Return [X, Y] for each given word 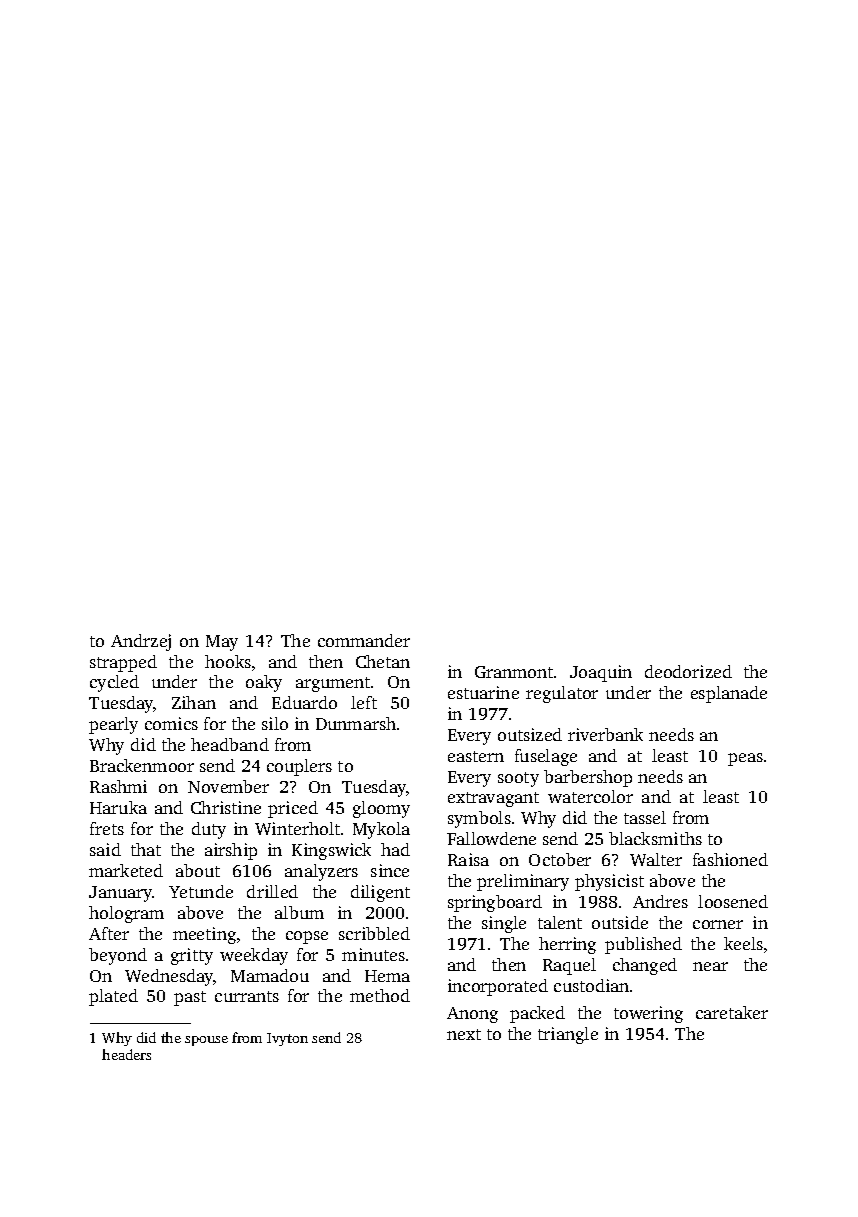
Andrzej [141, 642]
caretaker [732, 1012]
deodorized [688, 671]
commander [364, 640]
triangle [568, 1035]
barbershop [588, 778]
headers [126, 1054]
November [228, 786]
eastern [476, 756]
